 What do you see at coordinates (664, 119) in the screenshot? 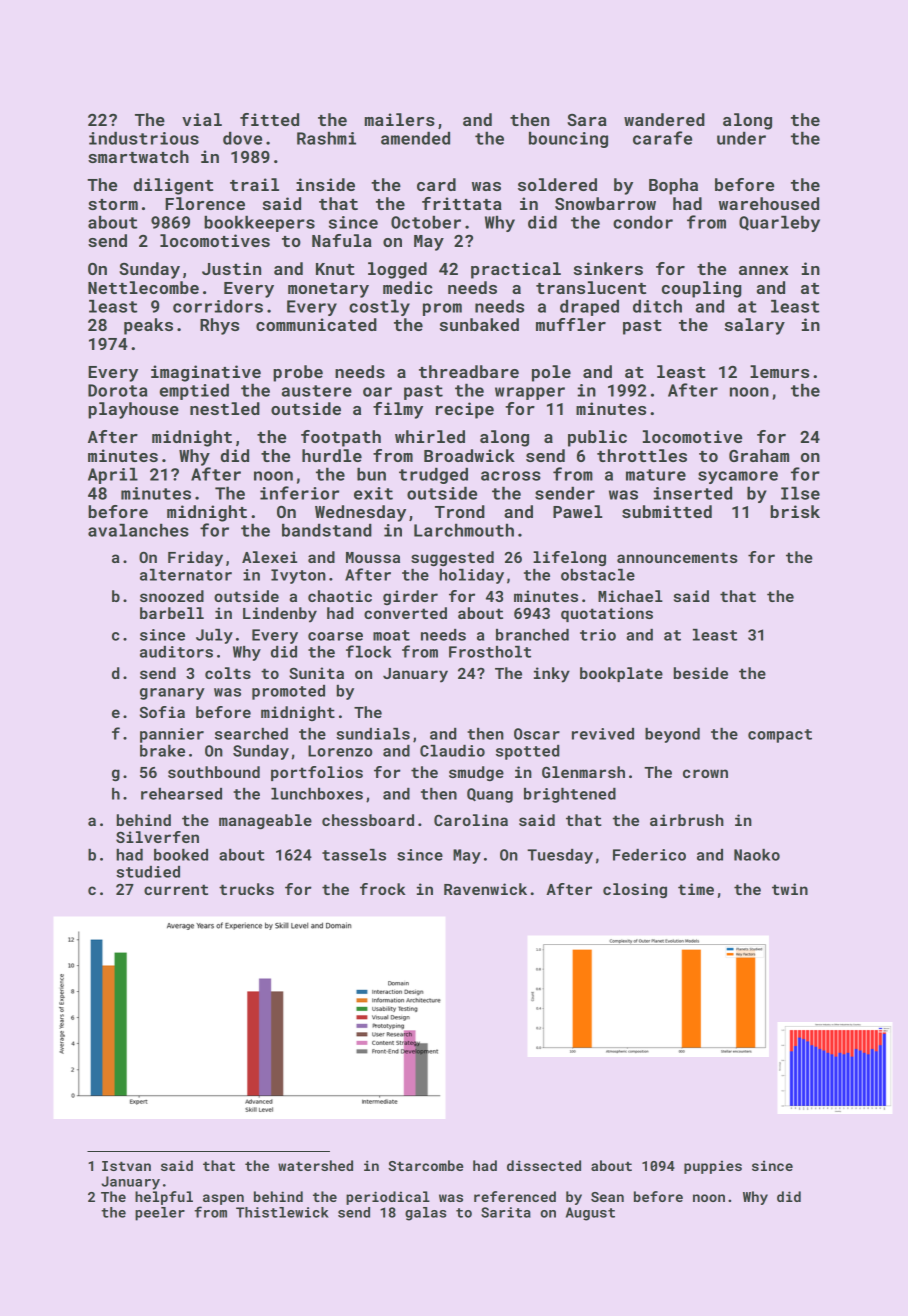
I see `wandered` at bounding box center [664, 119].
